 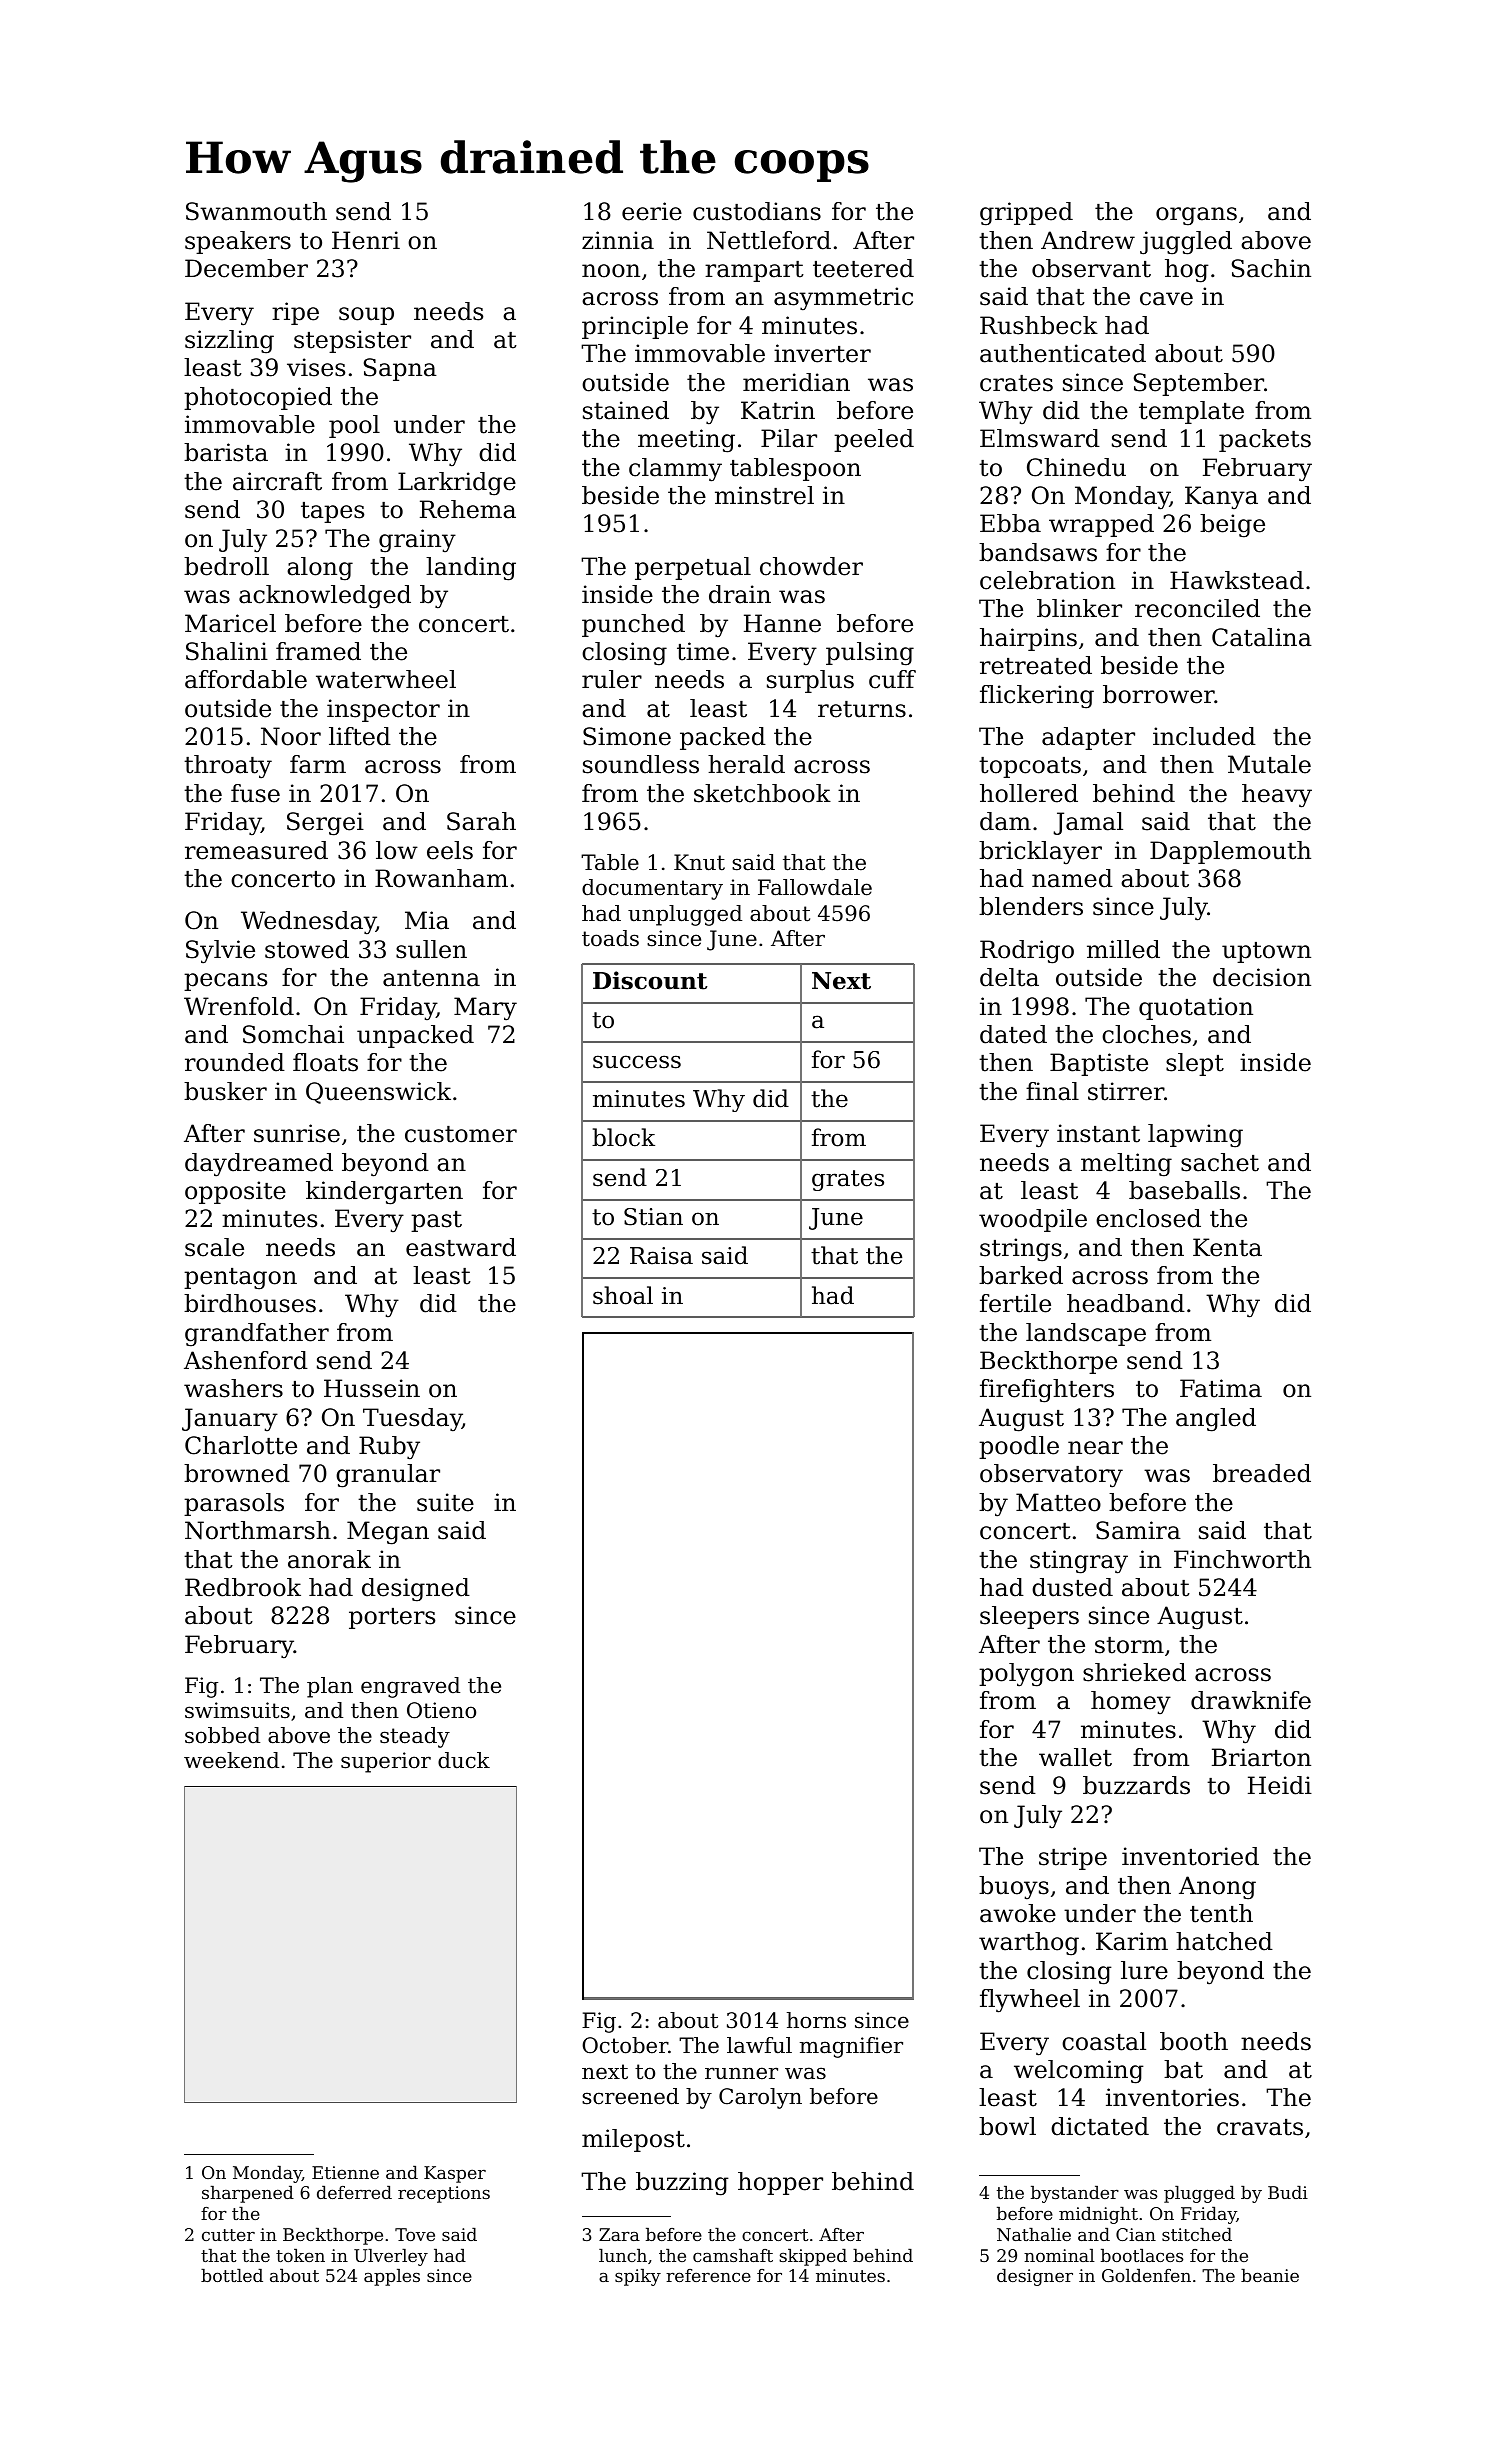 What do you see at coordinates (637, 1062) in the screenshot?
I see `success` at bounding box center [637, 1062].
